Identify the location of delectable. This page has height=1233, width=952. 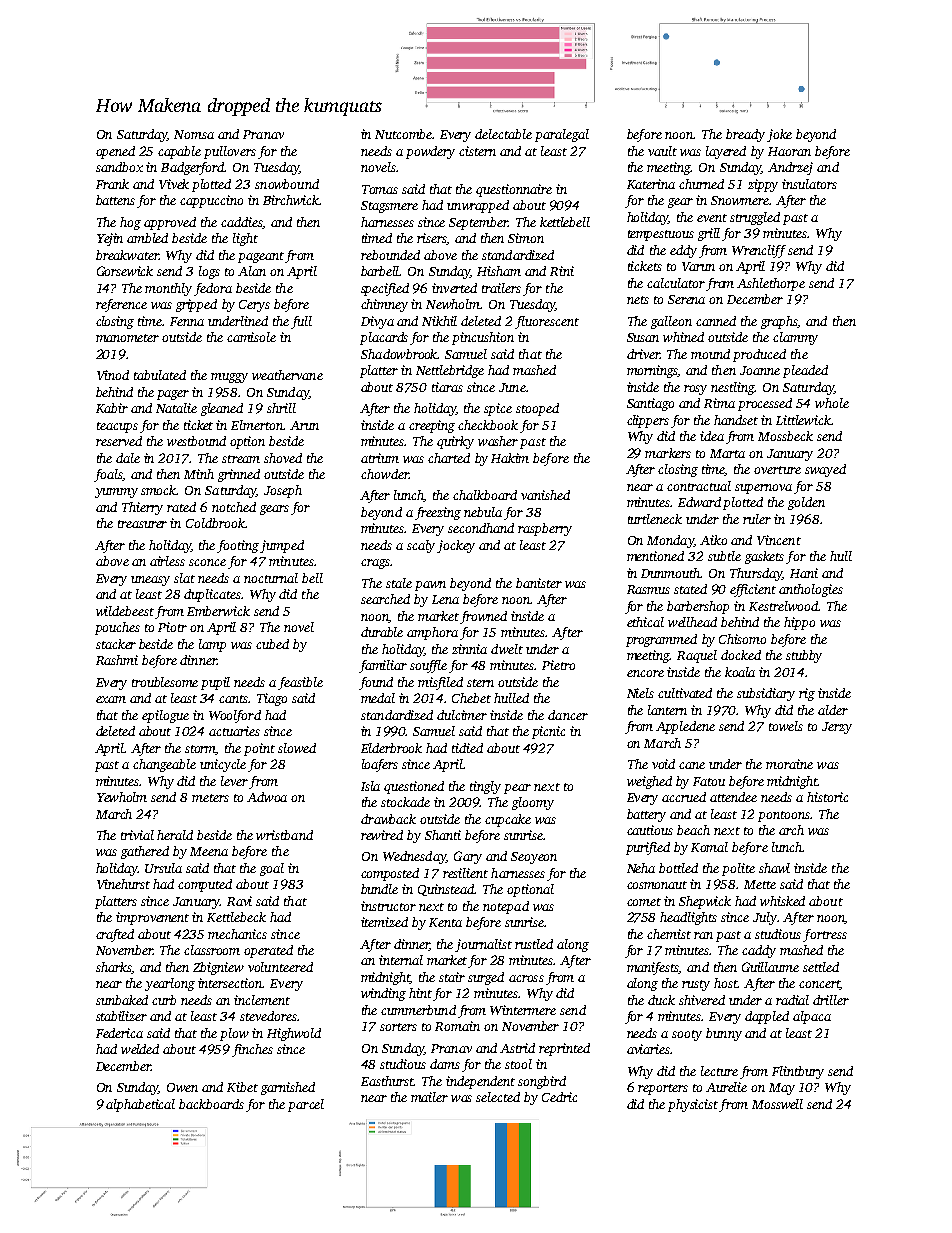
(503, 134).
